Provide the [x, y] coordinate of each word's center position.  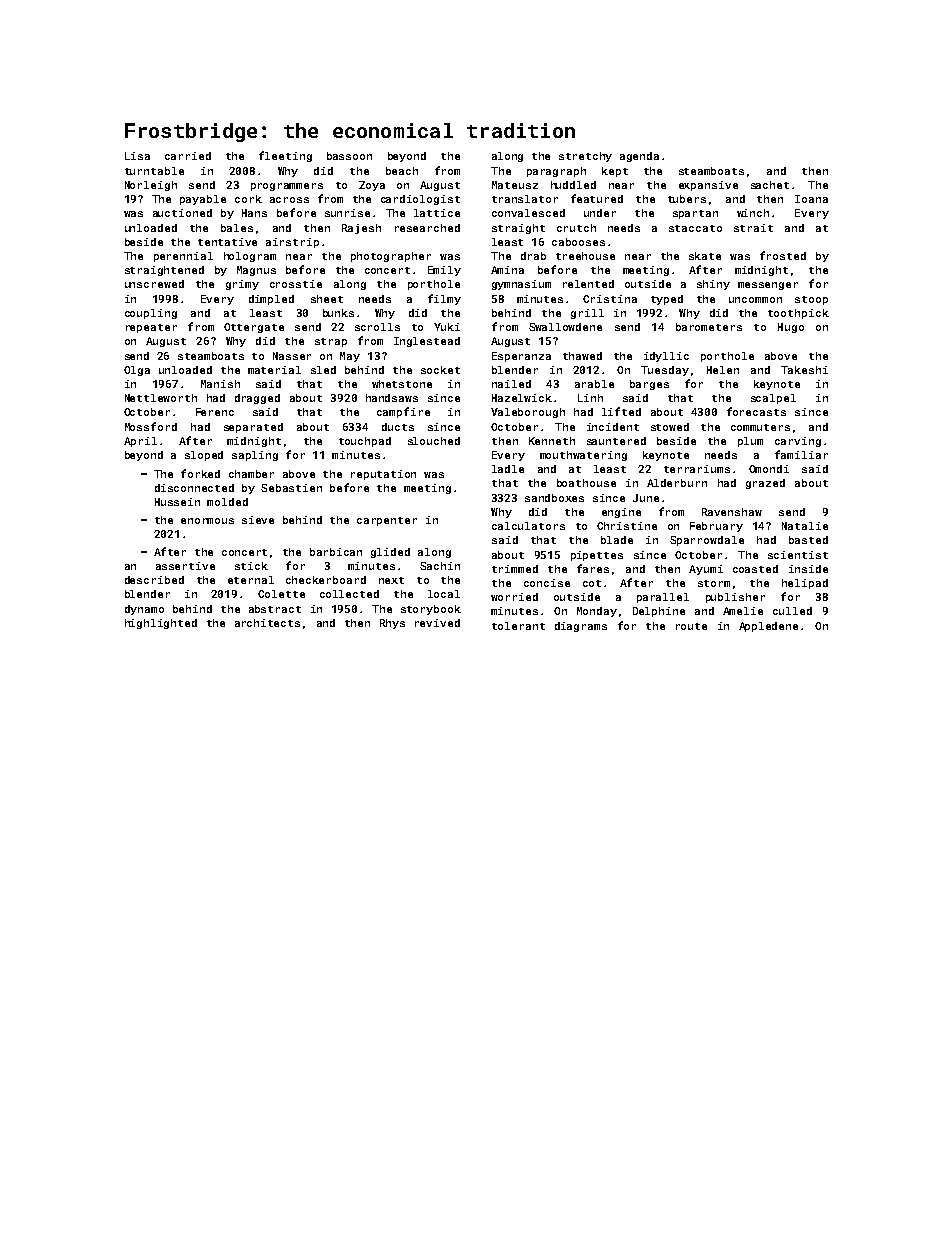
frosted [783, 255]
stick [251, 566]
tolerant [518, 626]
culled [792, 611]
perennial [183, 257]
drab [533, 256]
